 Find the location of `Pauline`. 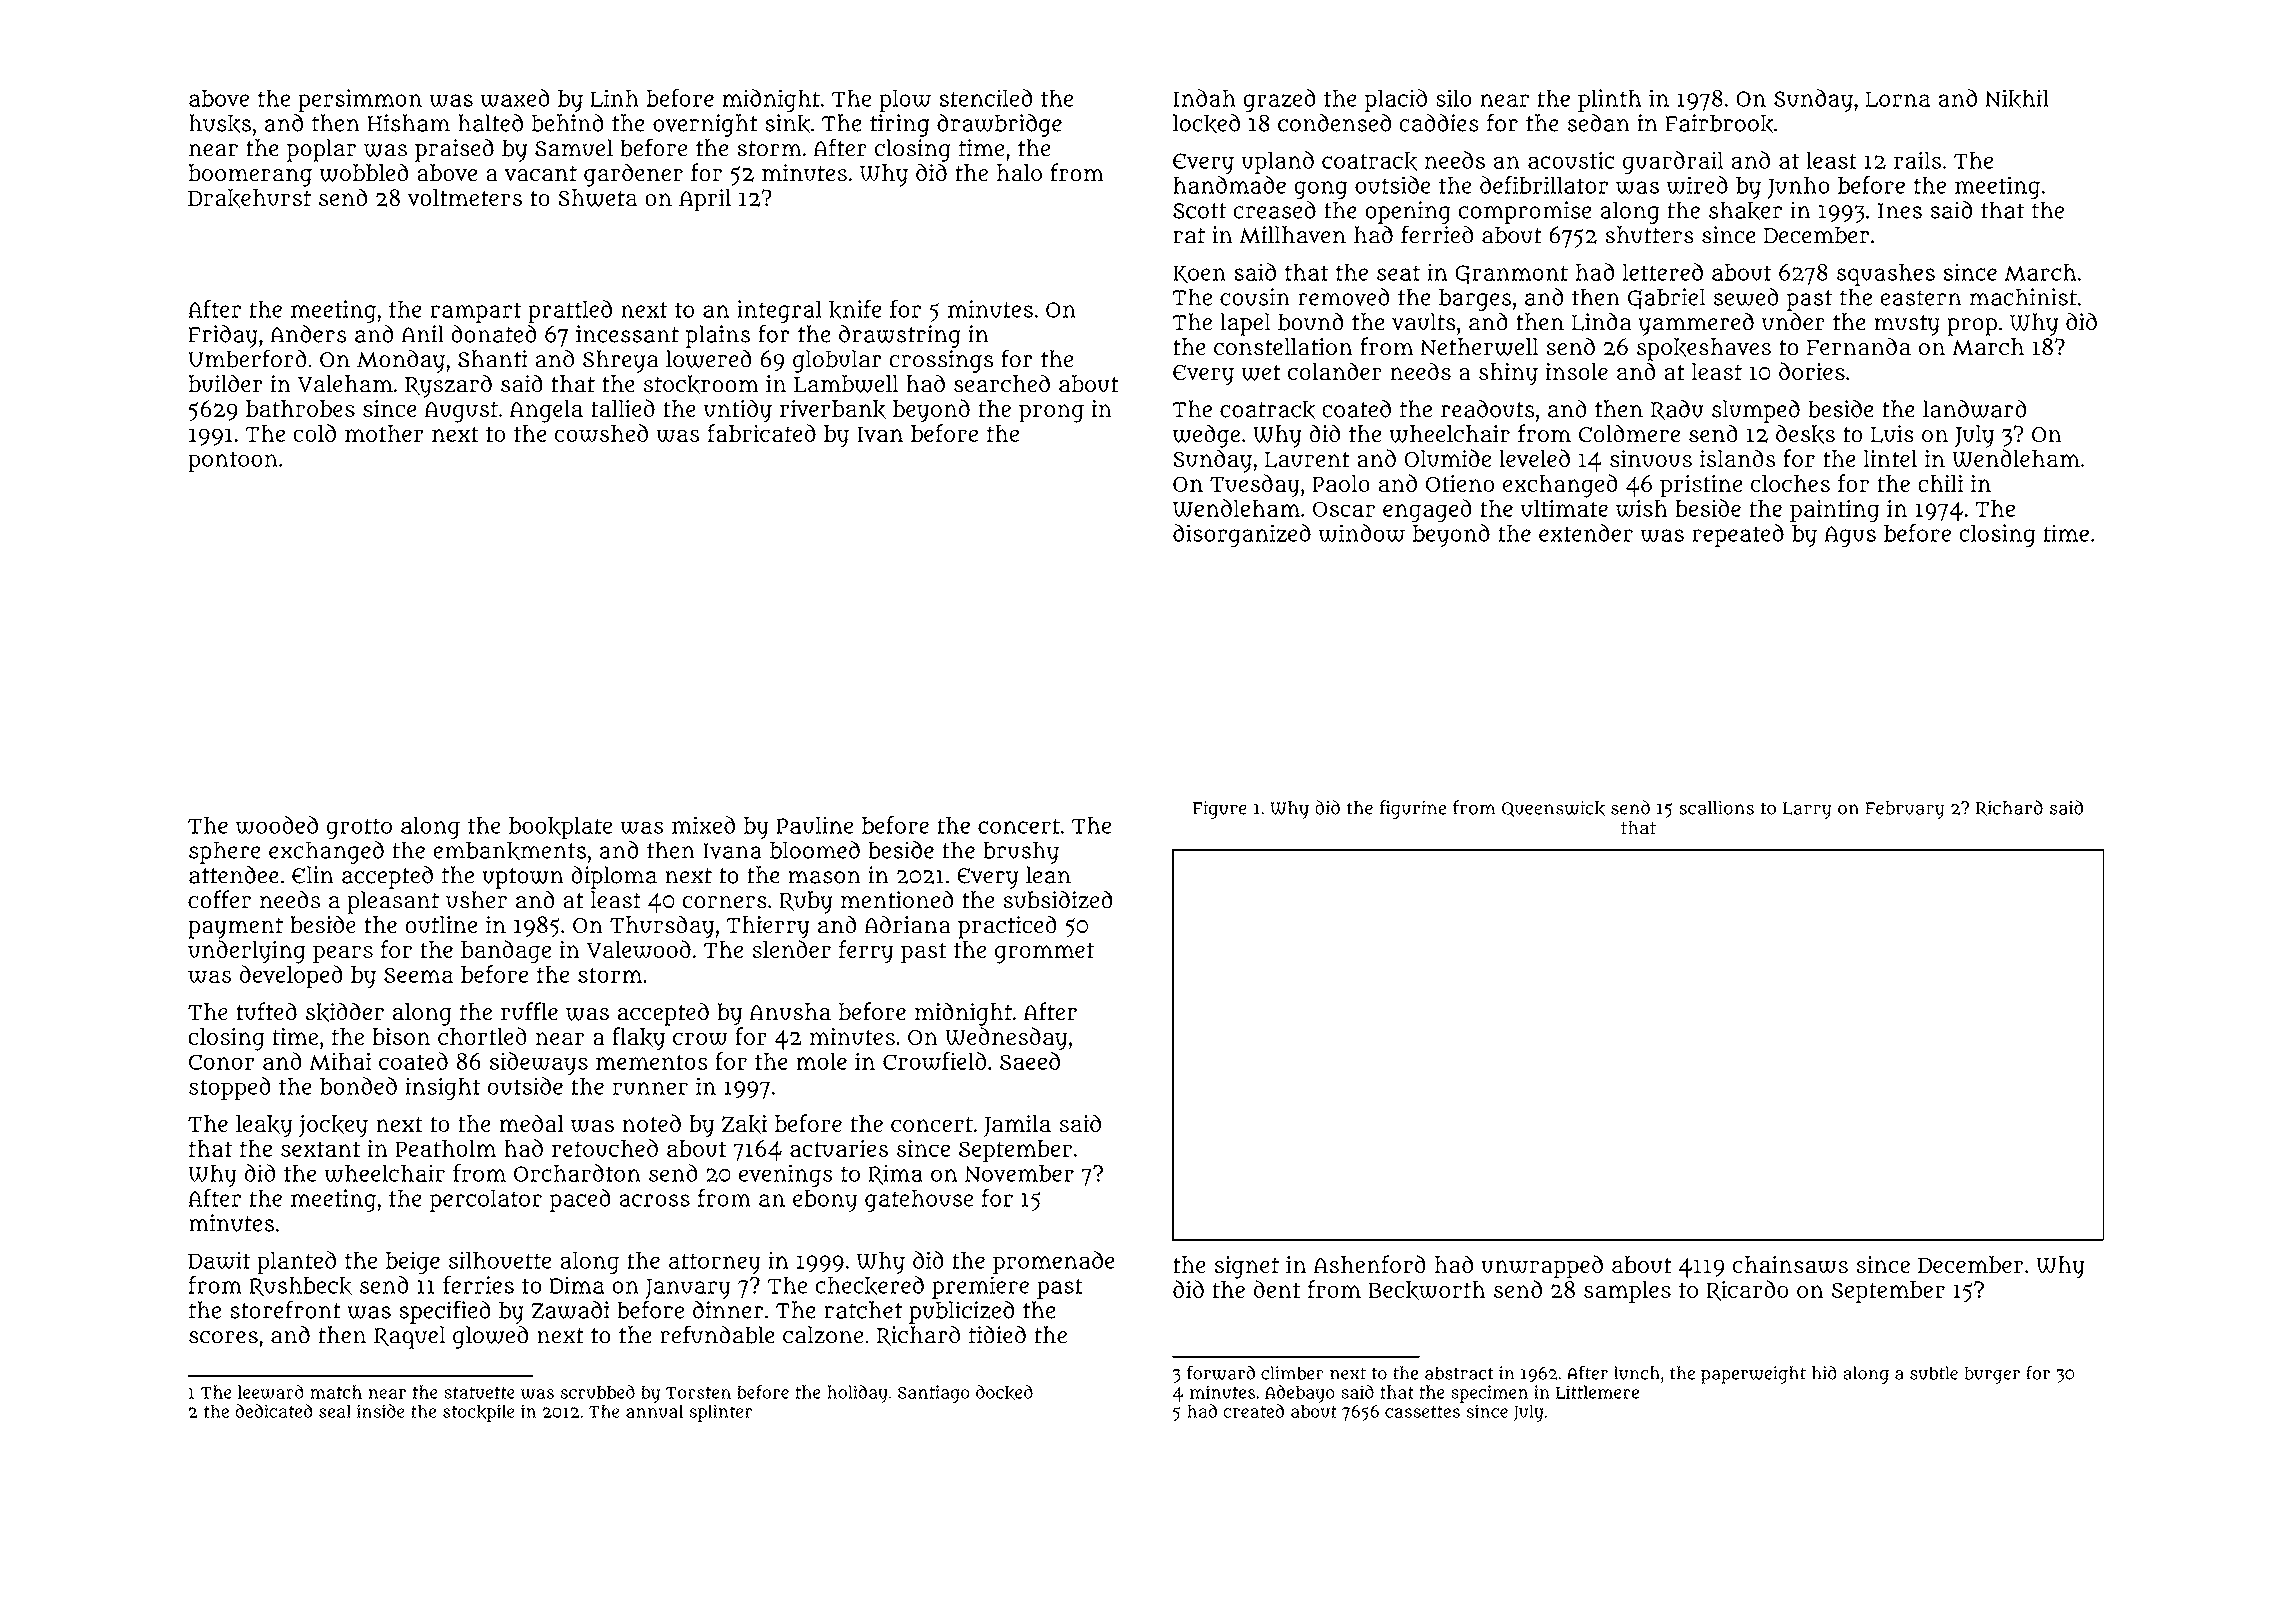

Pauline is located at coordinates (814, 825).
